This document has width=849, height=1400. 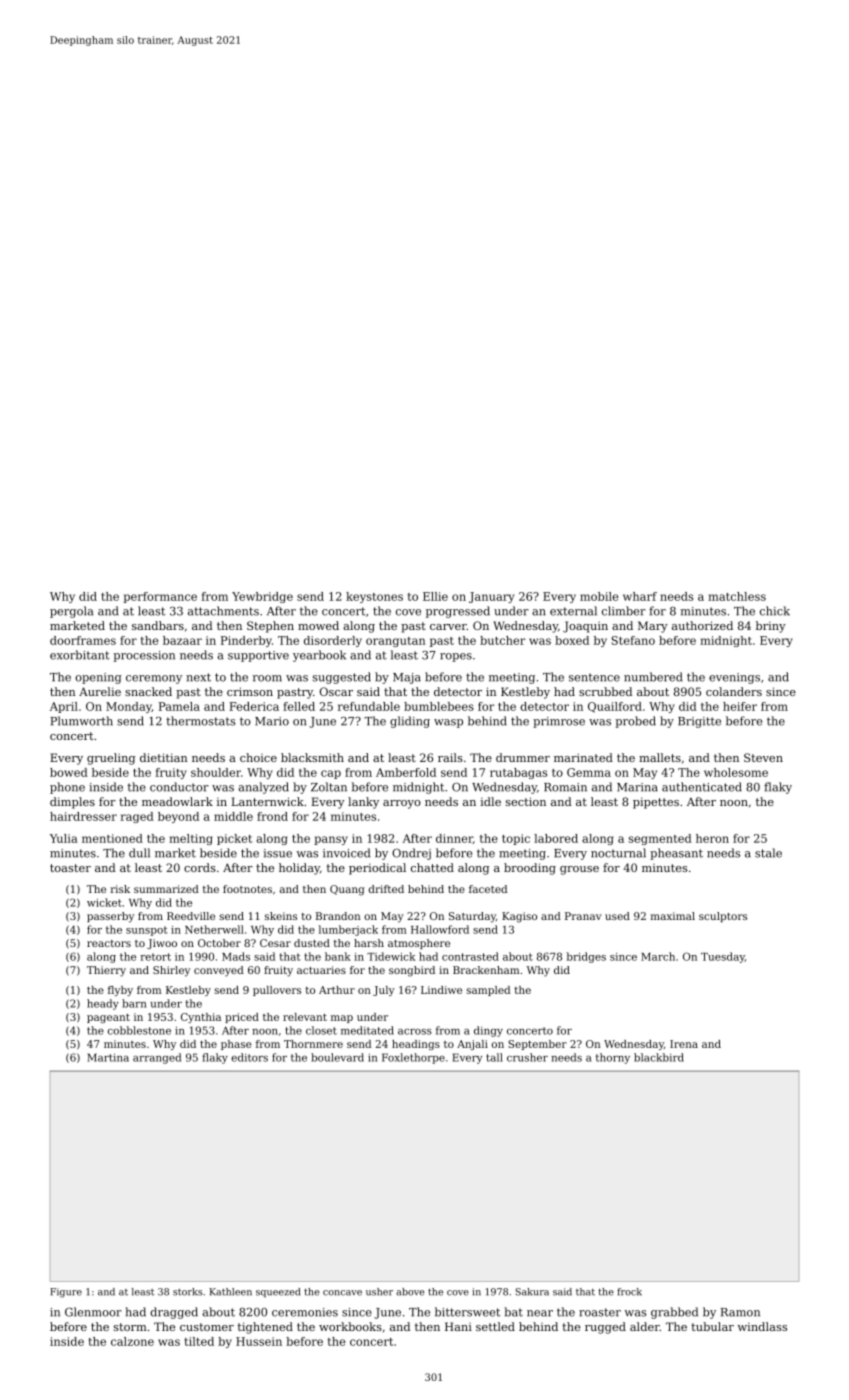 I want to click on Martina, so click(x=108, y=1057).
